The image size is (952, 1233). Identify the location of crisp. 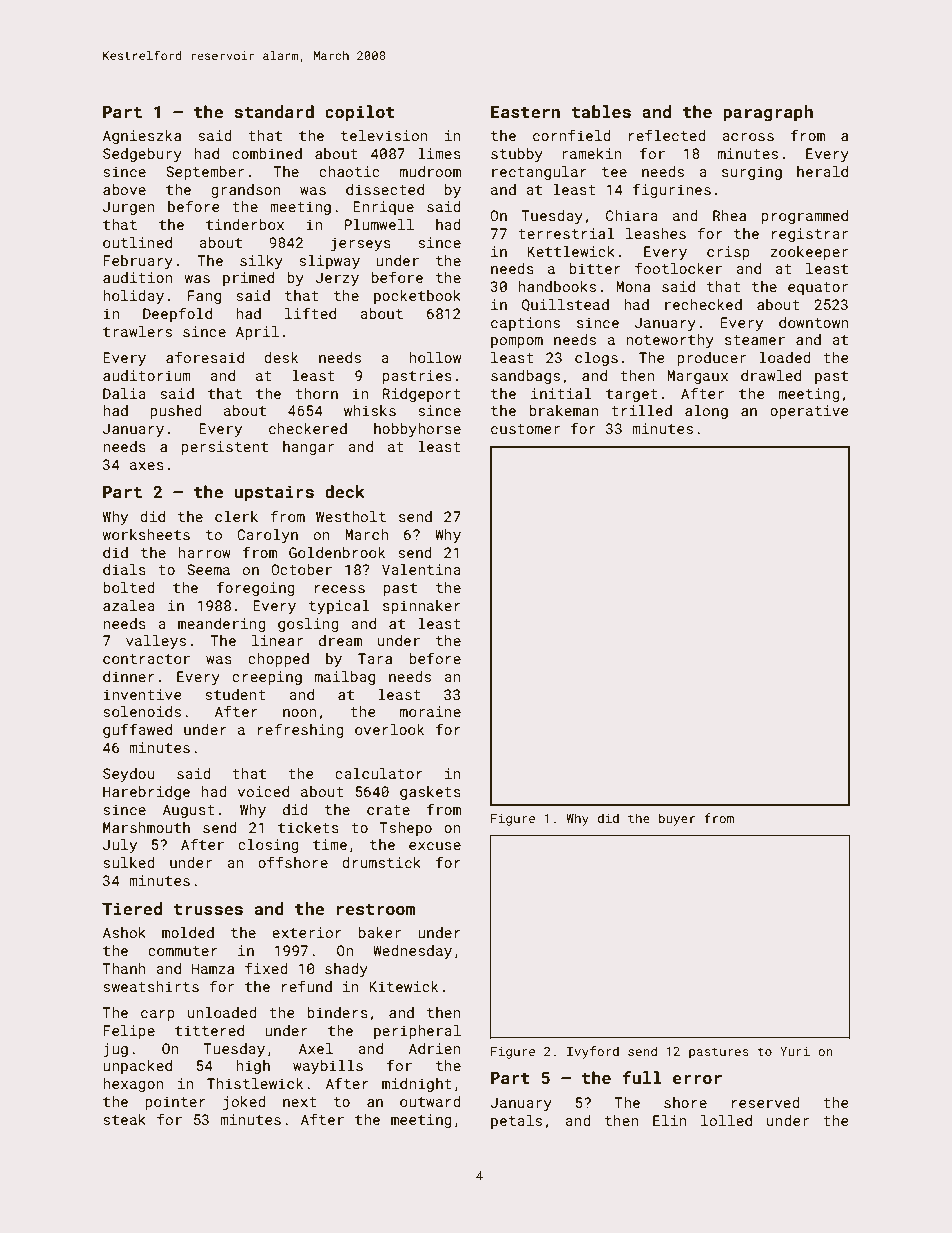
(728, 253).
